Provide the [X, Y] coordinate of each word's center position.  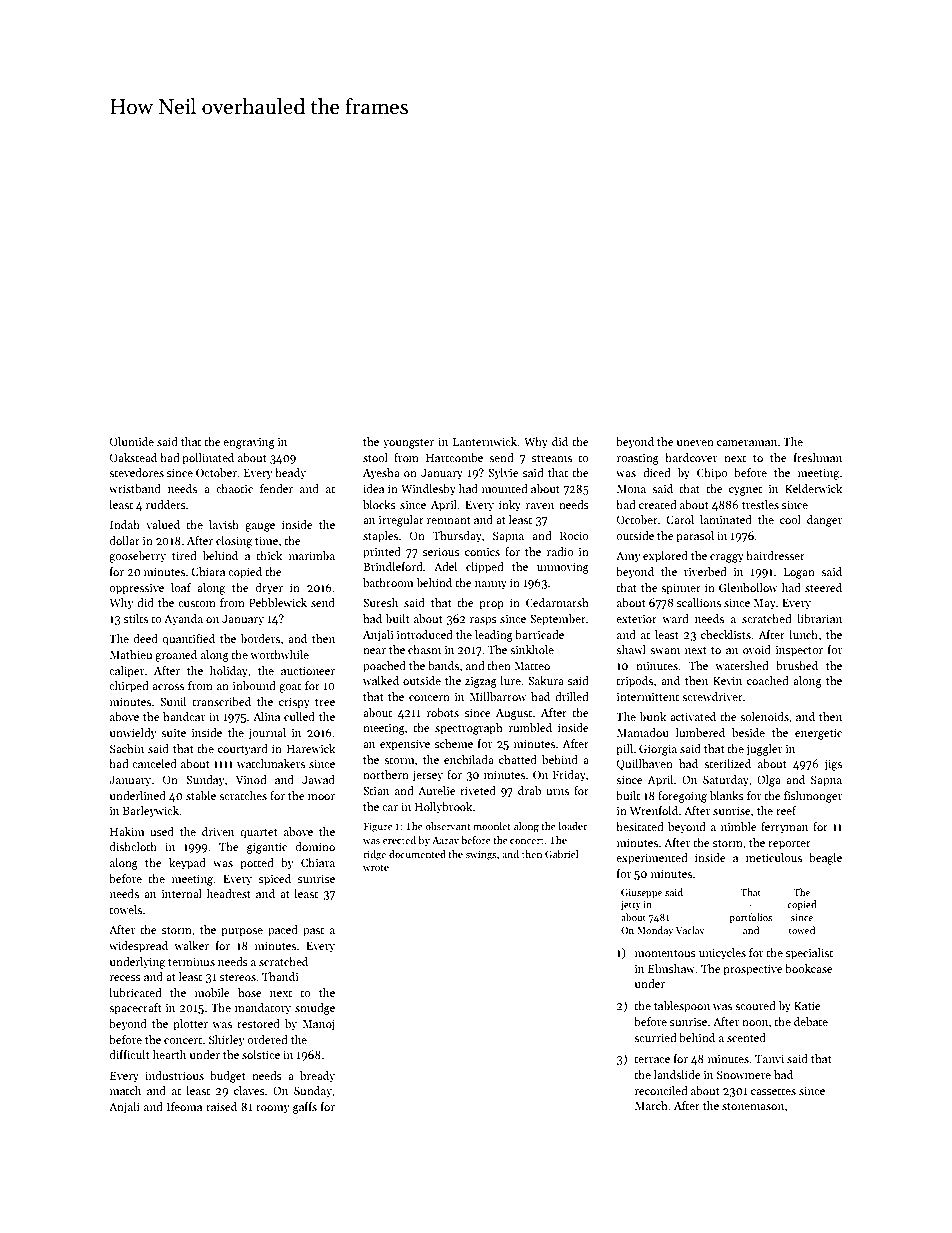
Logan [799, 573]
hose [250, 992]
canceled [154, 763]
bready [317, 1077]
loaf [181, 587]
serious [441, 552]
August [514, 714]
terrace [652, 1059]
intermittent [648, 697]
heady [290, 474]
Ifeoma [184, 1106]
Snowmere [744, 1074]
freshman [818, 457]
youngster [408, 444]
